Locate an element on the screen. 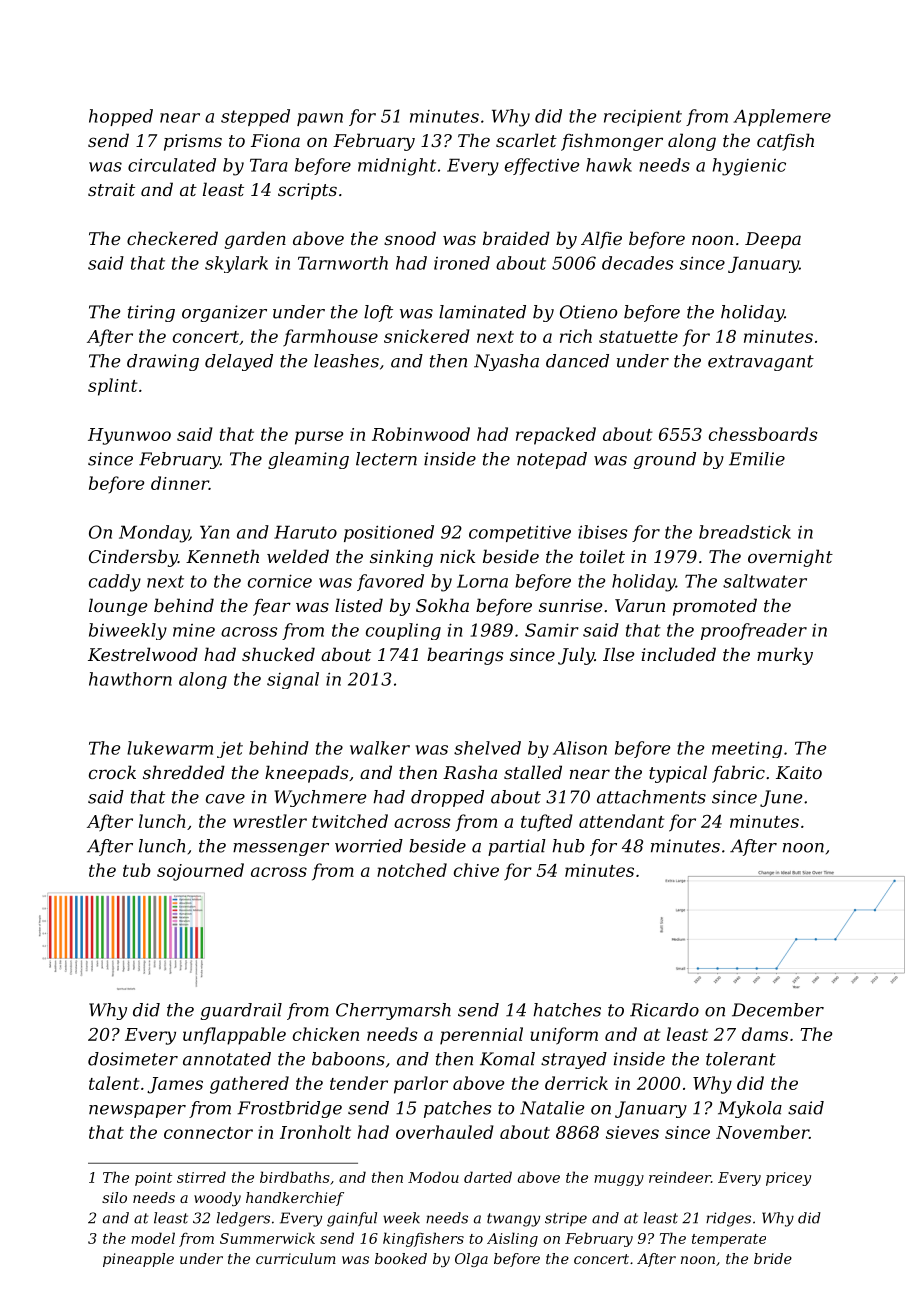  Hyunwoo is located at coordinates (129, 436).
